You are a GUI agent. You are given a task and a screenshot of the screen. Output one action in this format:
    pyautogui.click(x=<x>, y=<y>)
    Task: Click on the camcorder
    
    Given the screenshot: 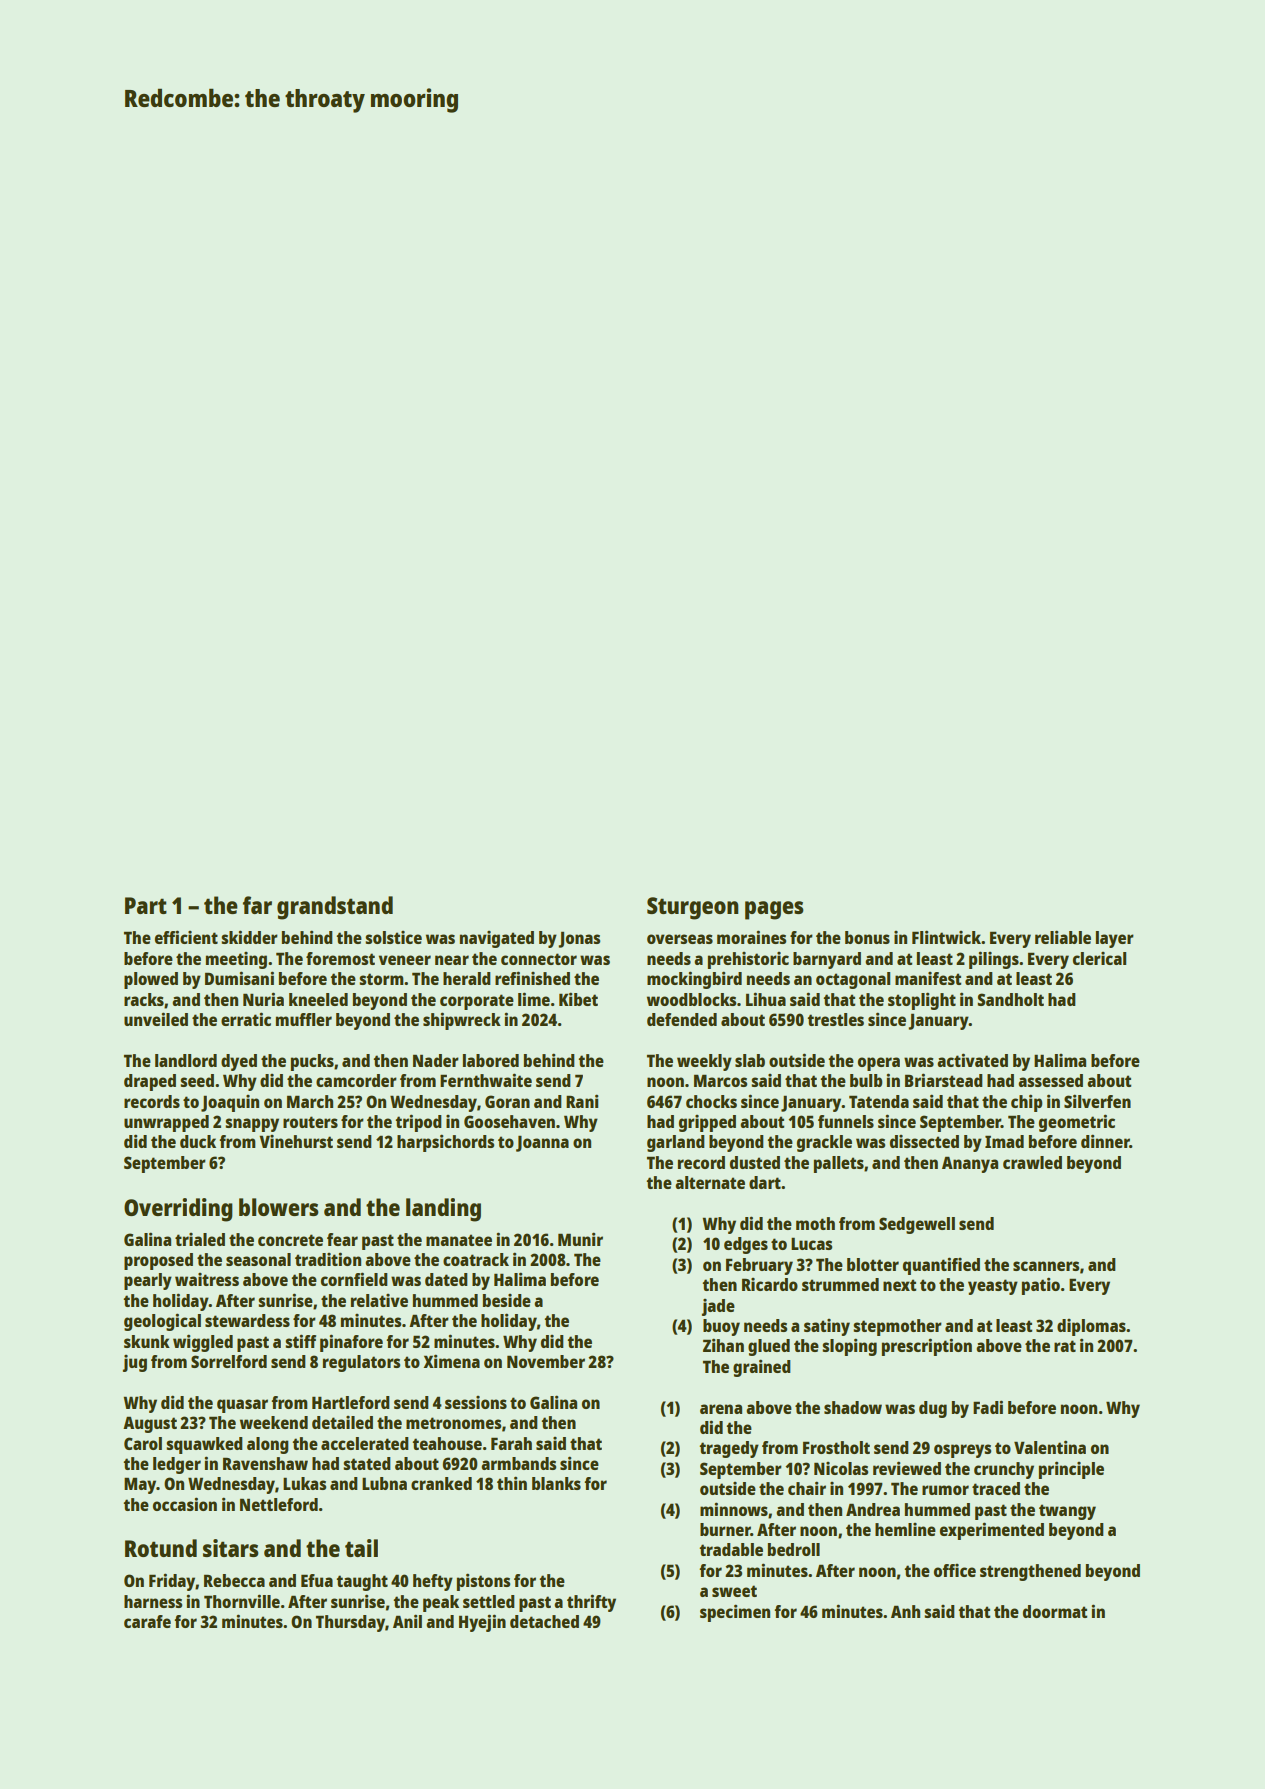 What is the action you would take?
    pyautogui.click(x=356, y=1080)
